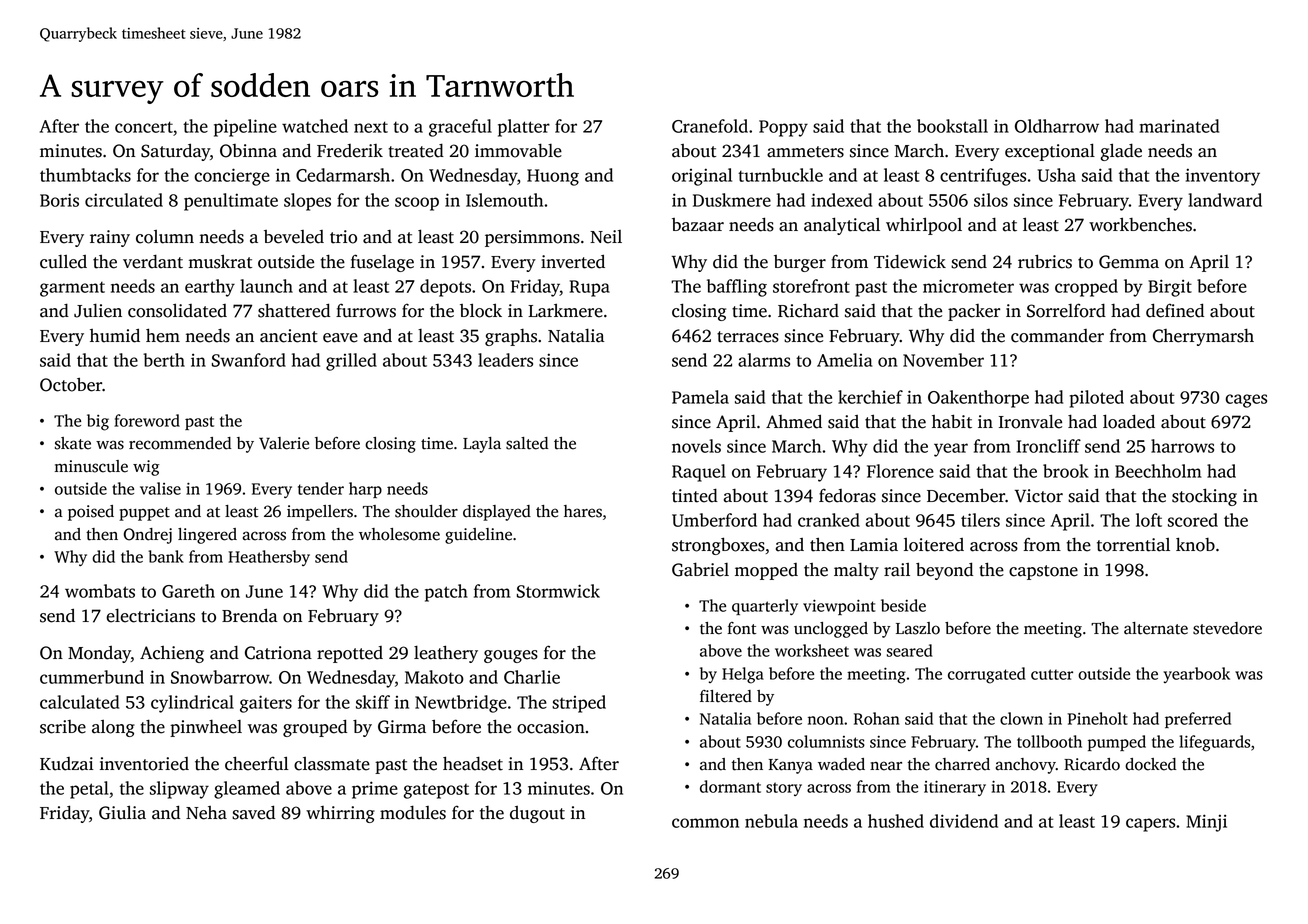 Image resolution: width=1308 pixels, height=924 pixels. I want to click on capstone, so click(1043, 572).
